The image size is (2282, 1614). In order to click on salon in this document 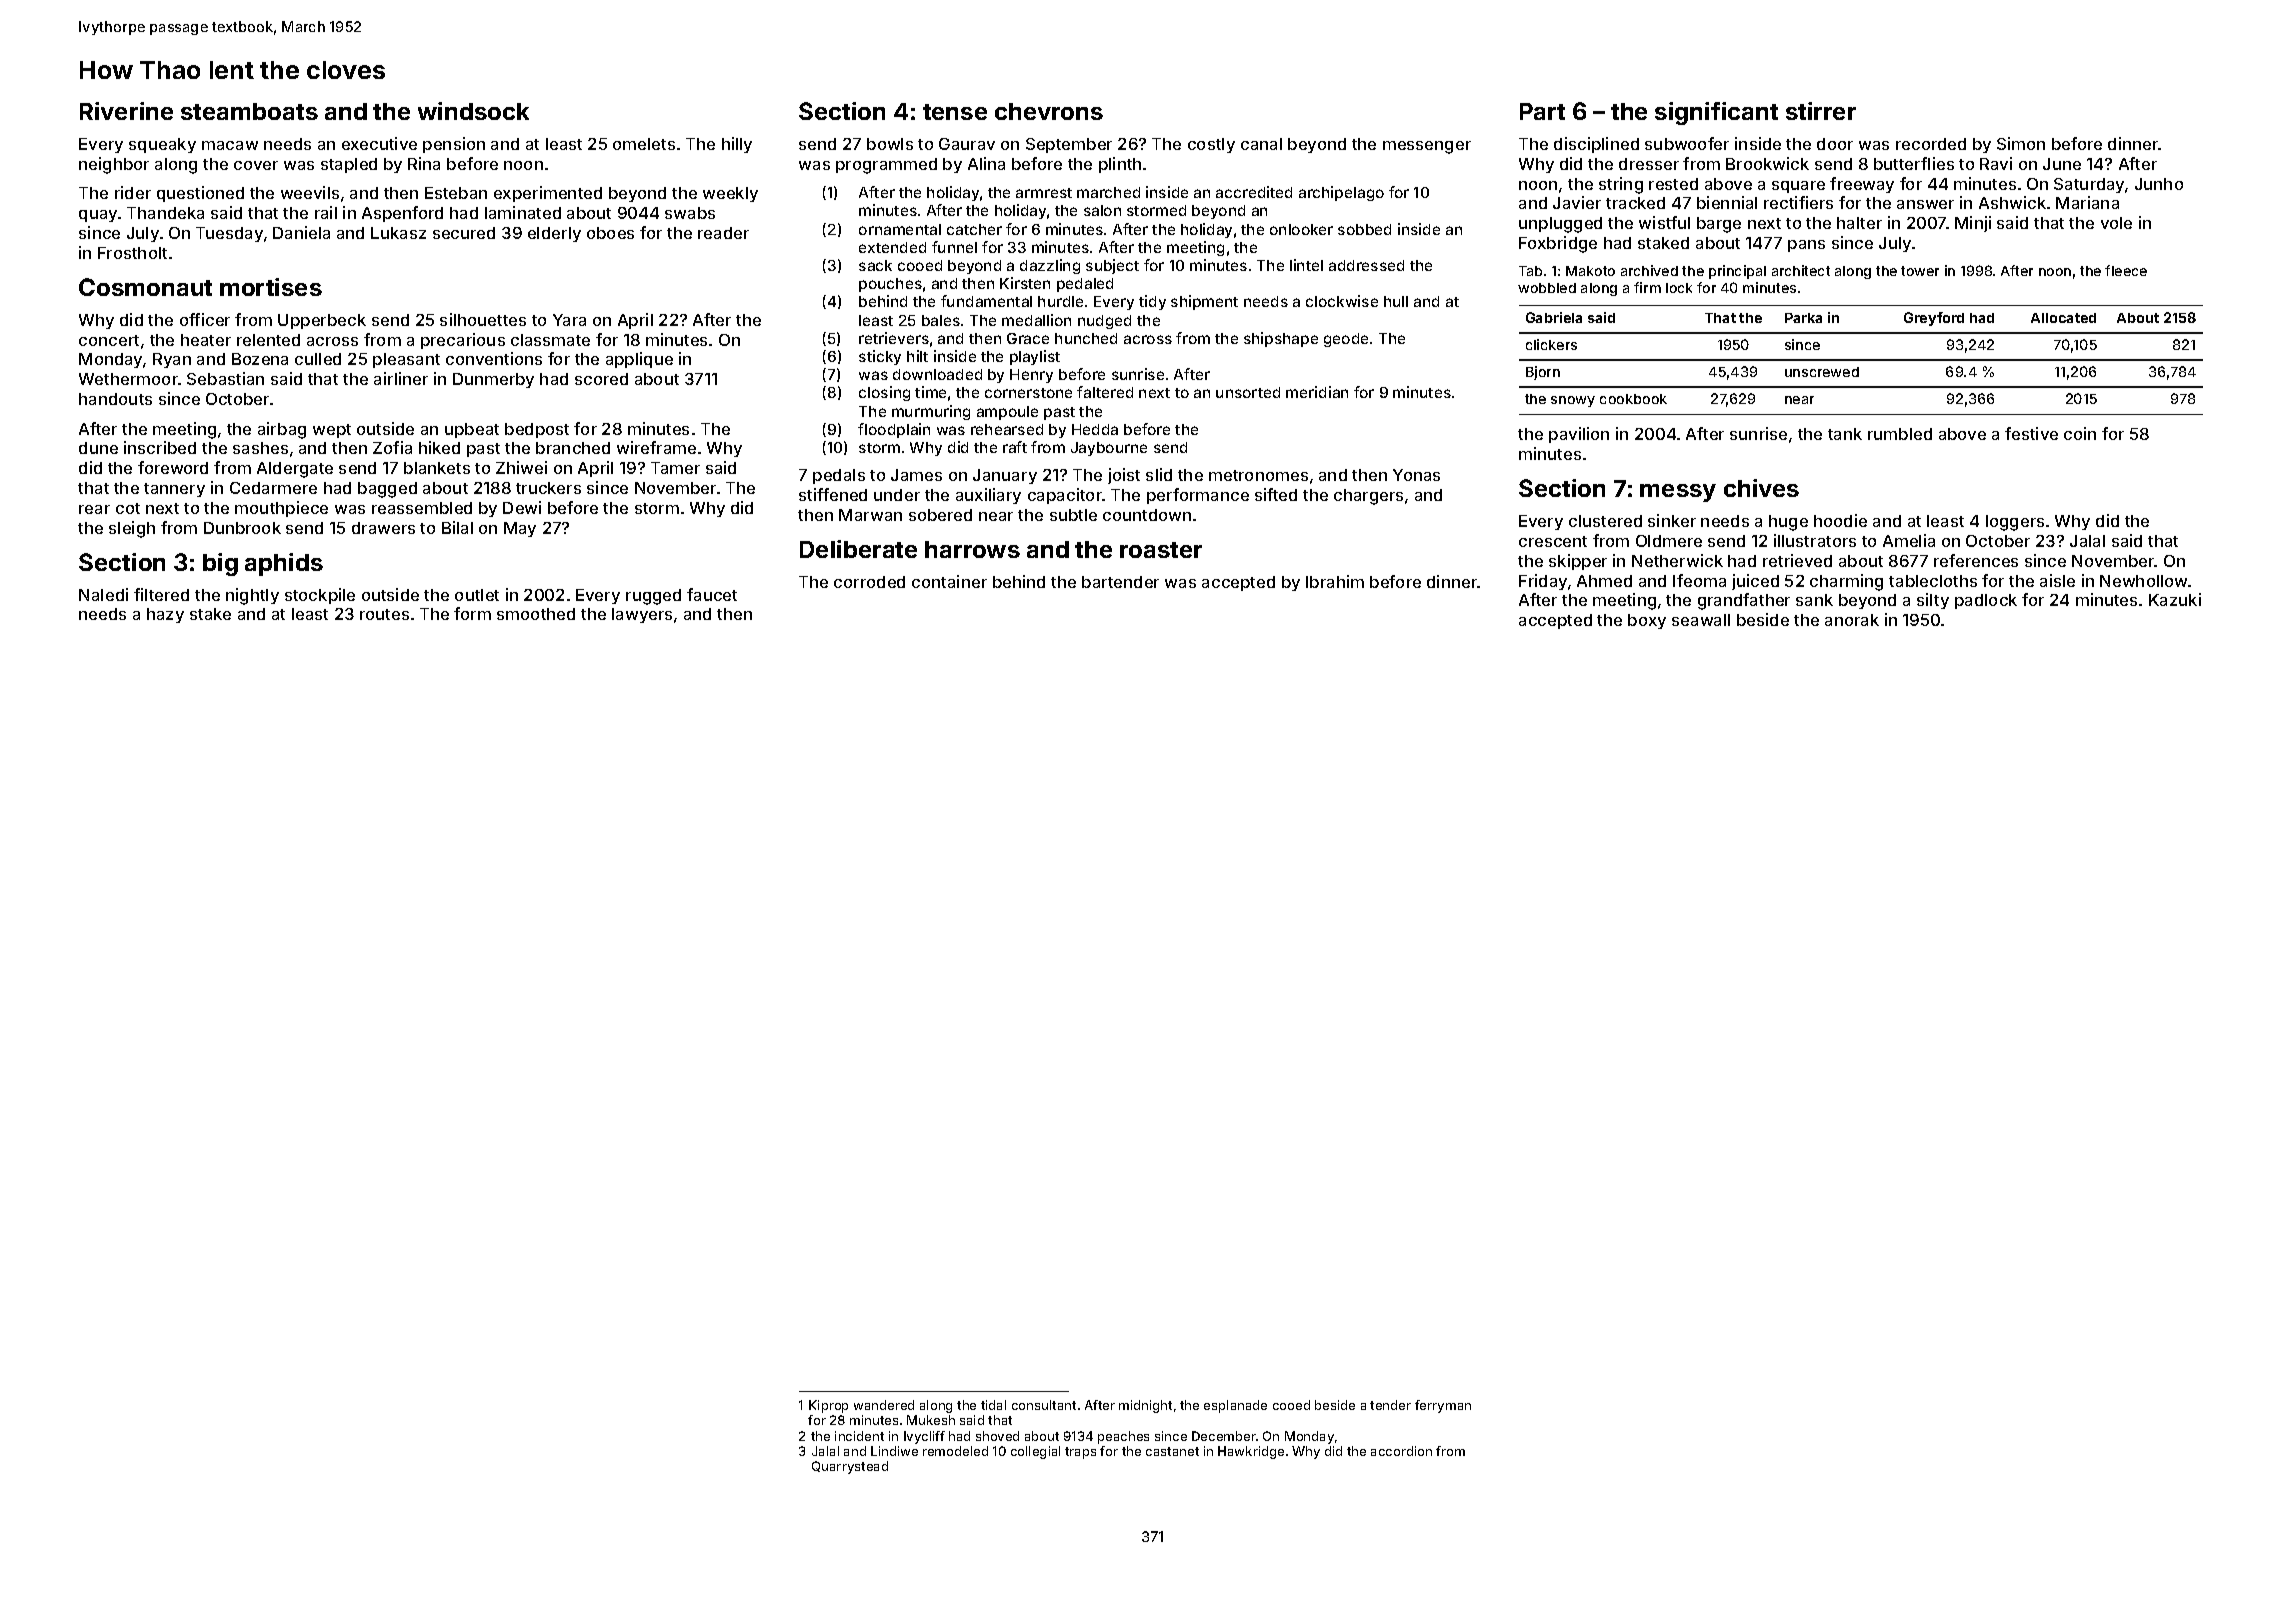, I will do `click(1102, 210)`.
